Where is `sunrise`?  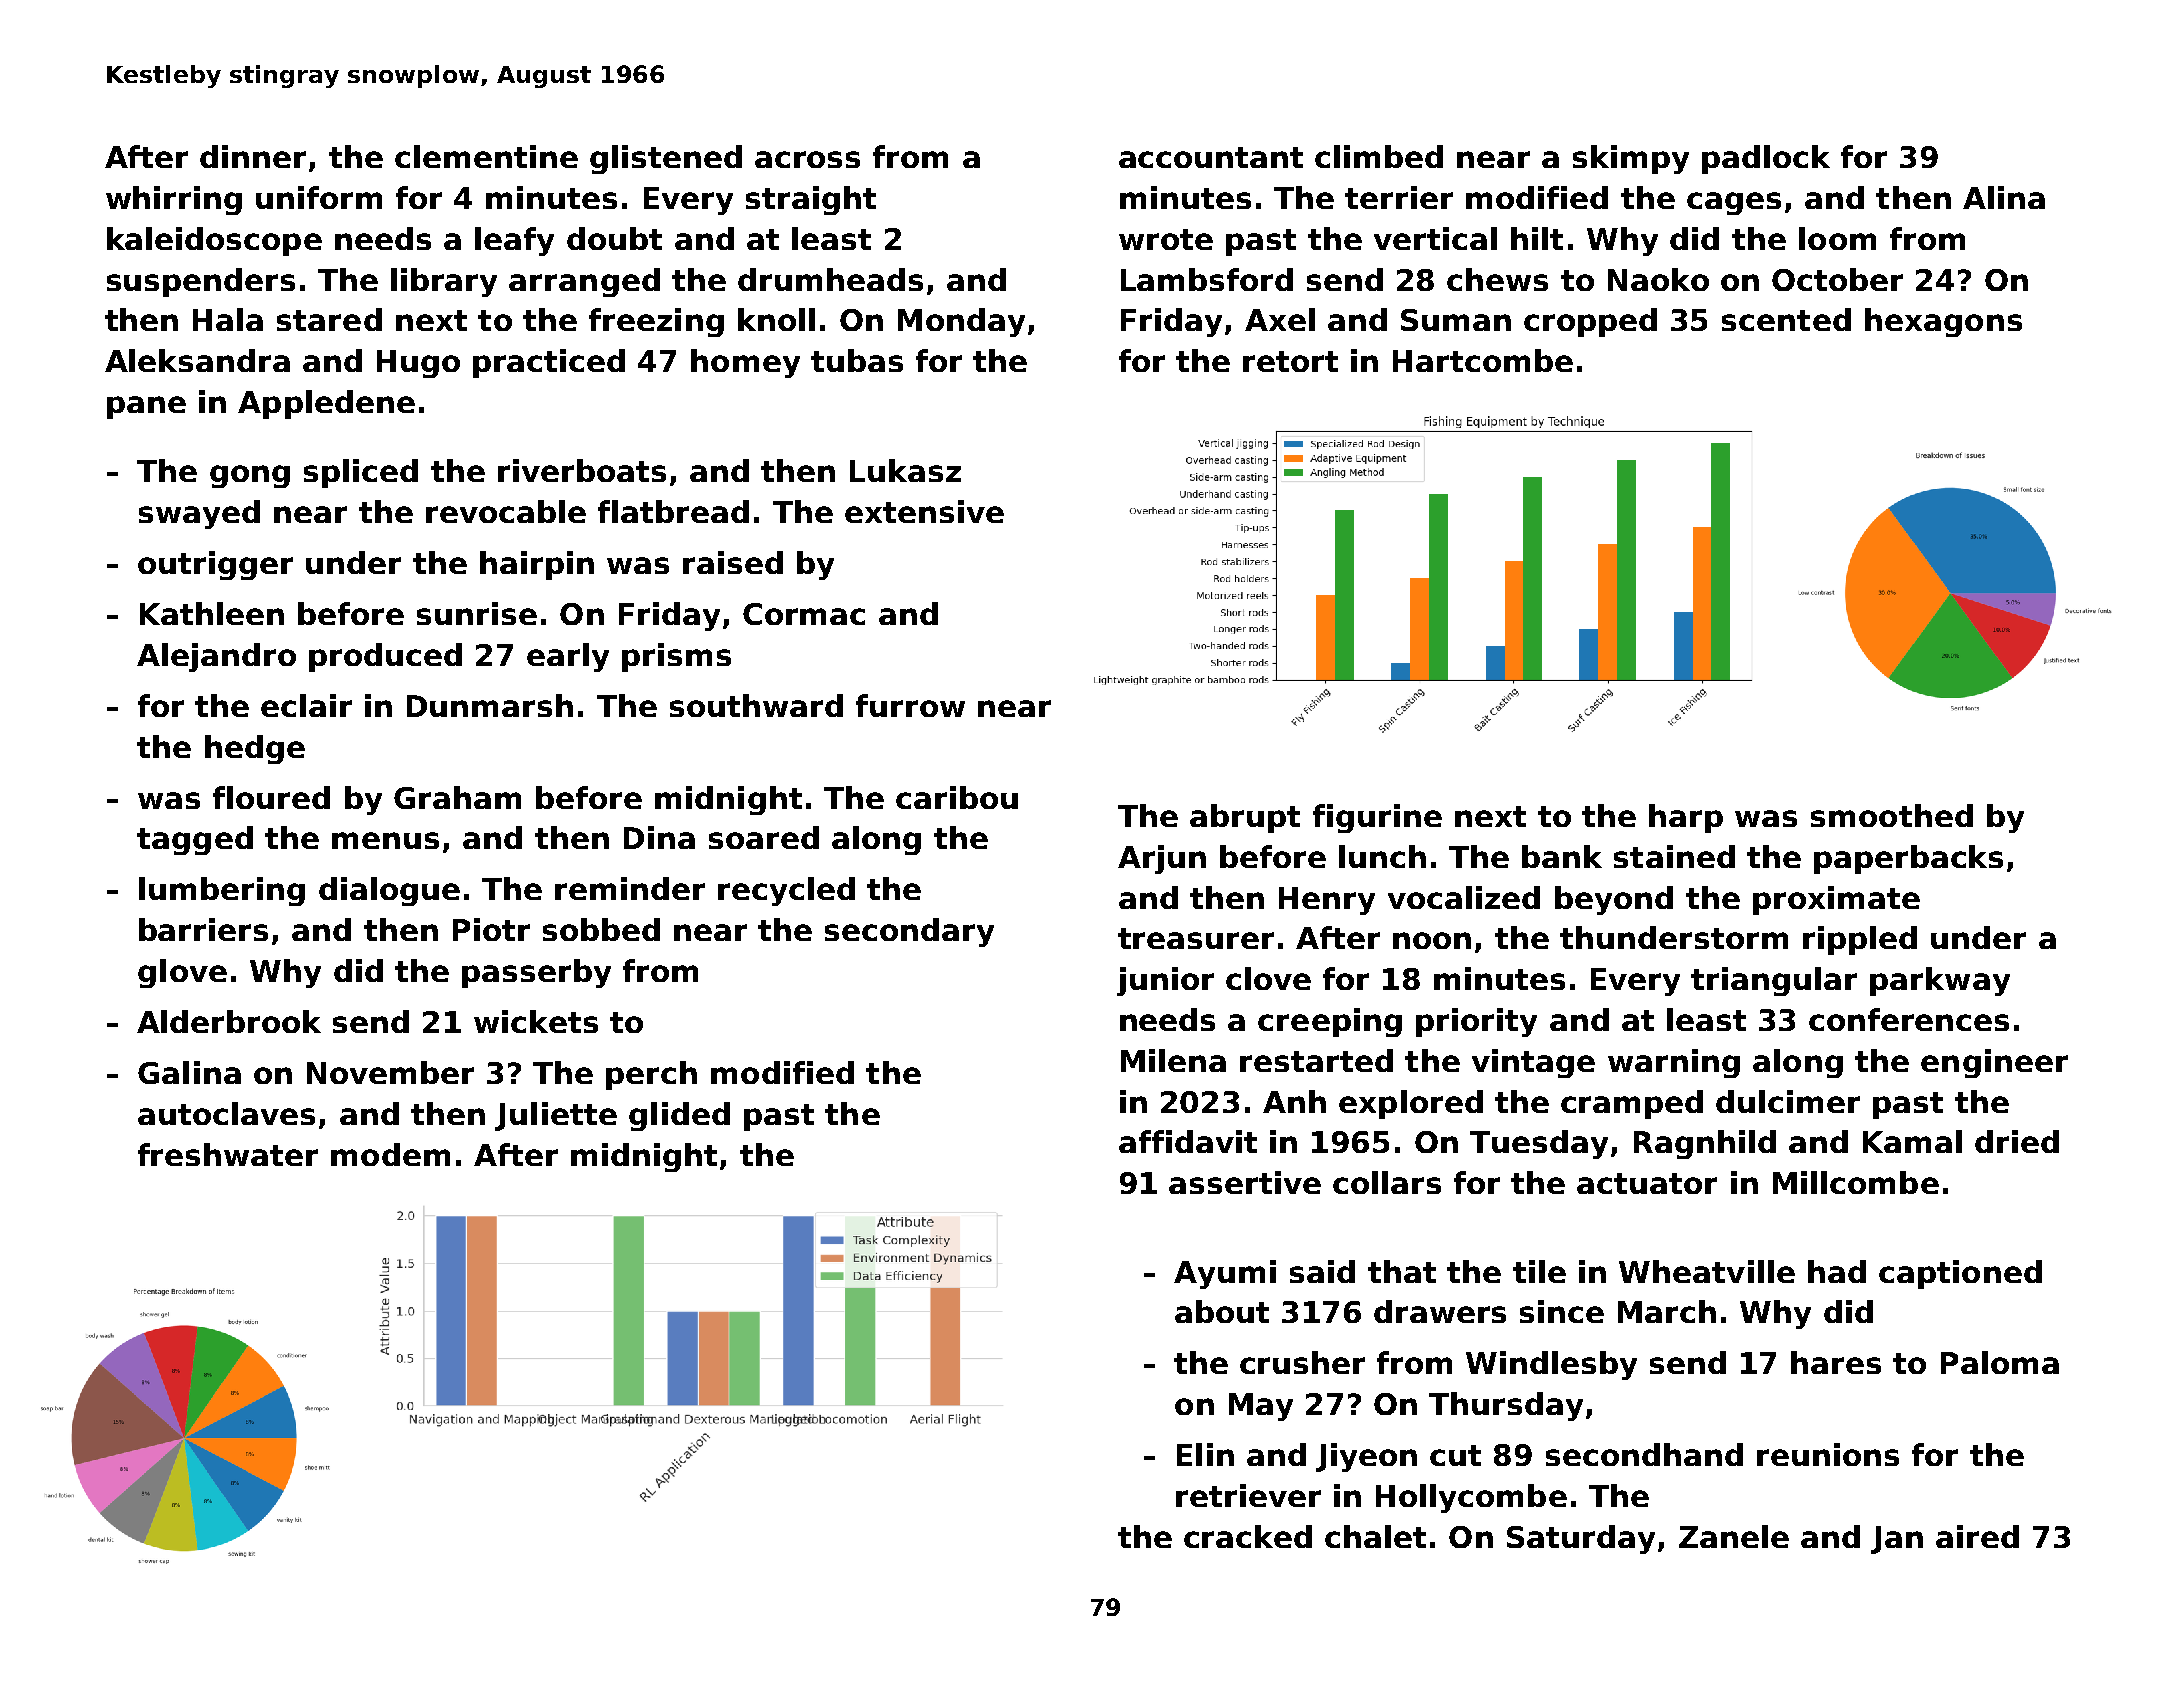 sunrise is located at coordinates (477, 613).
